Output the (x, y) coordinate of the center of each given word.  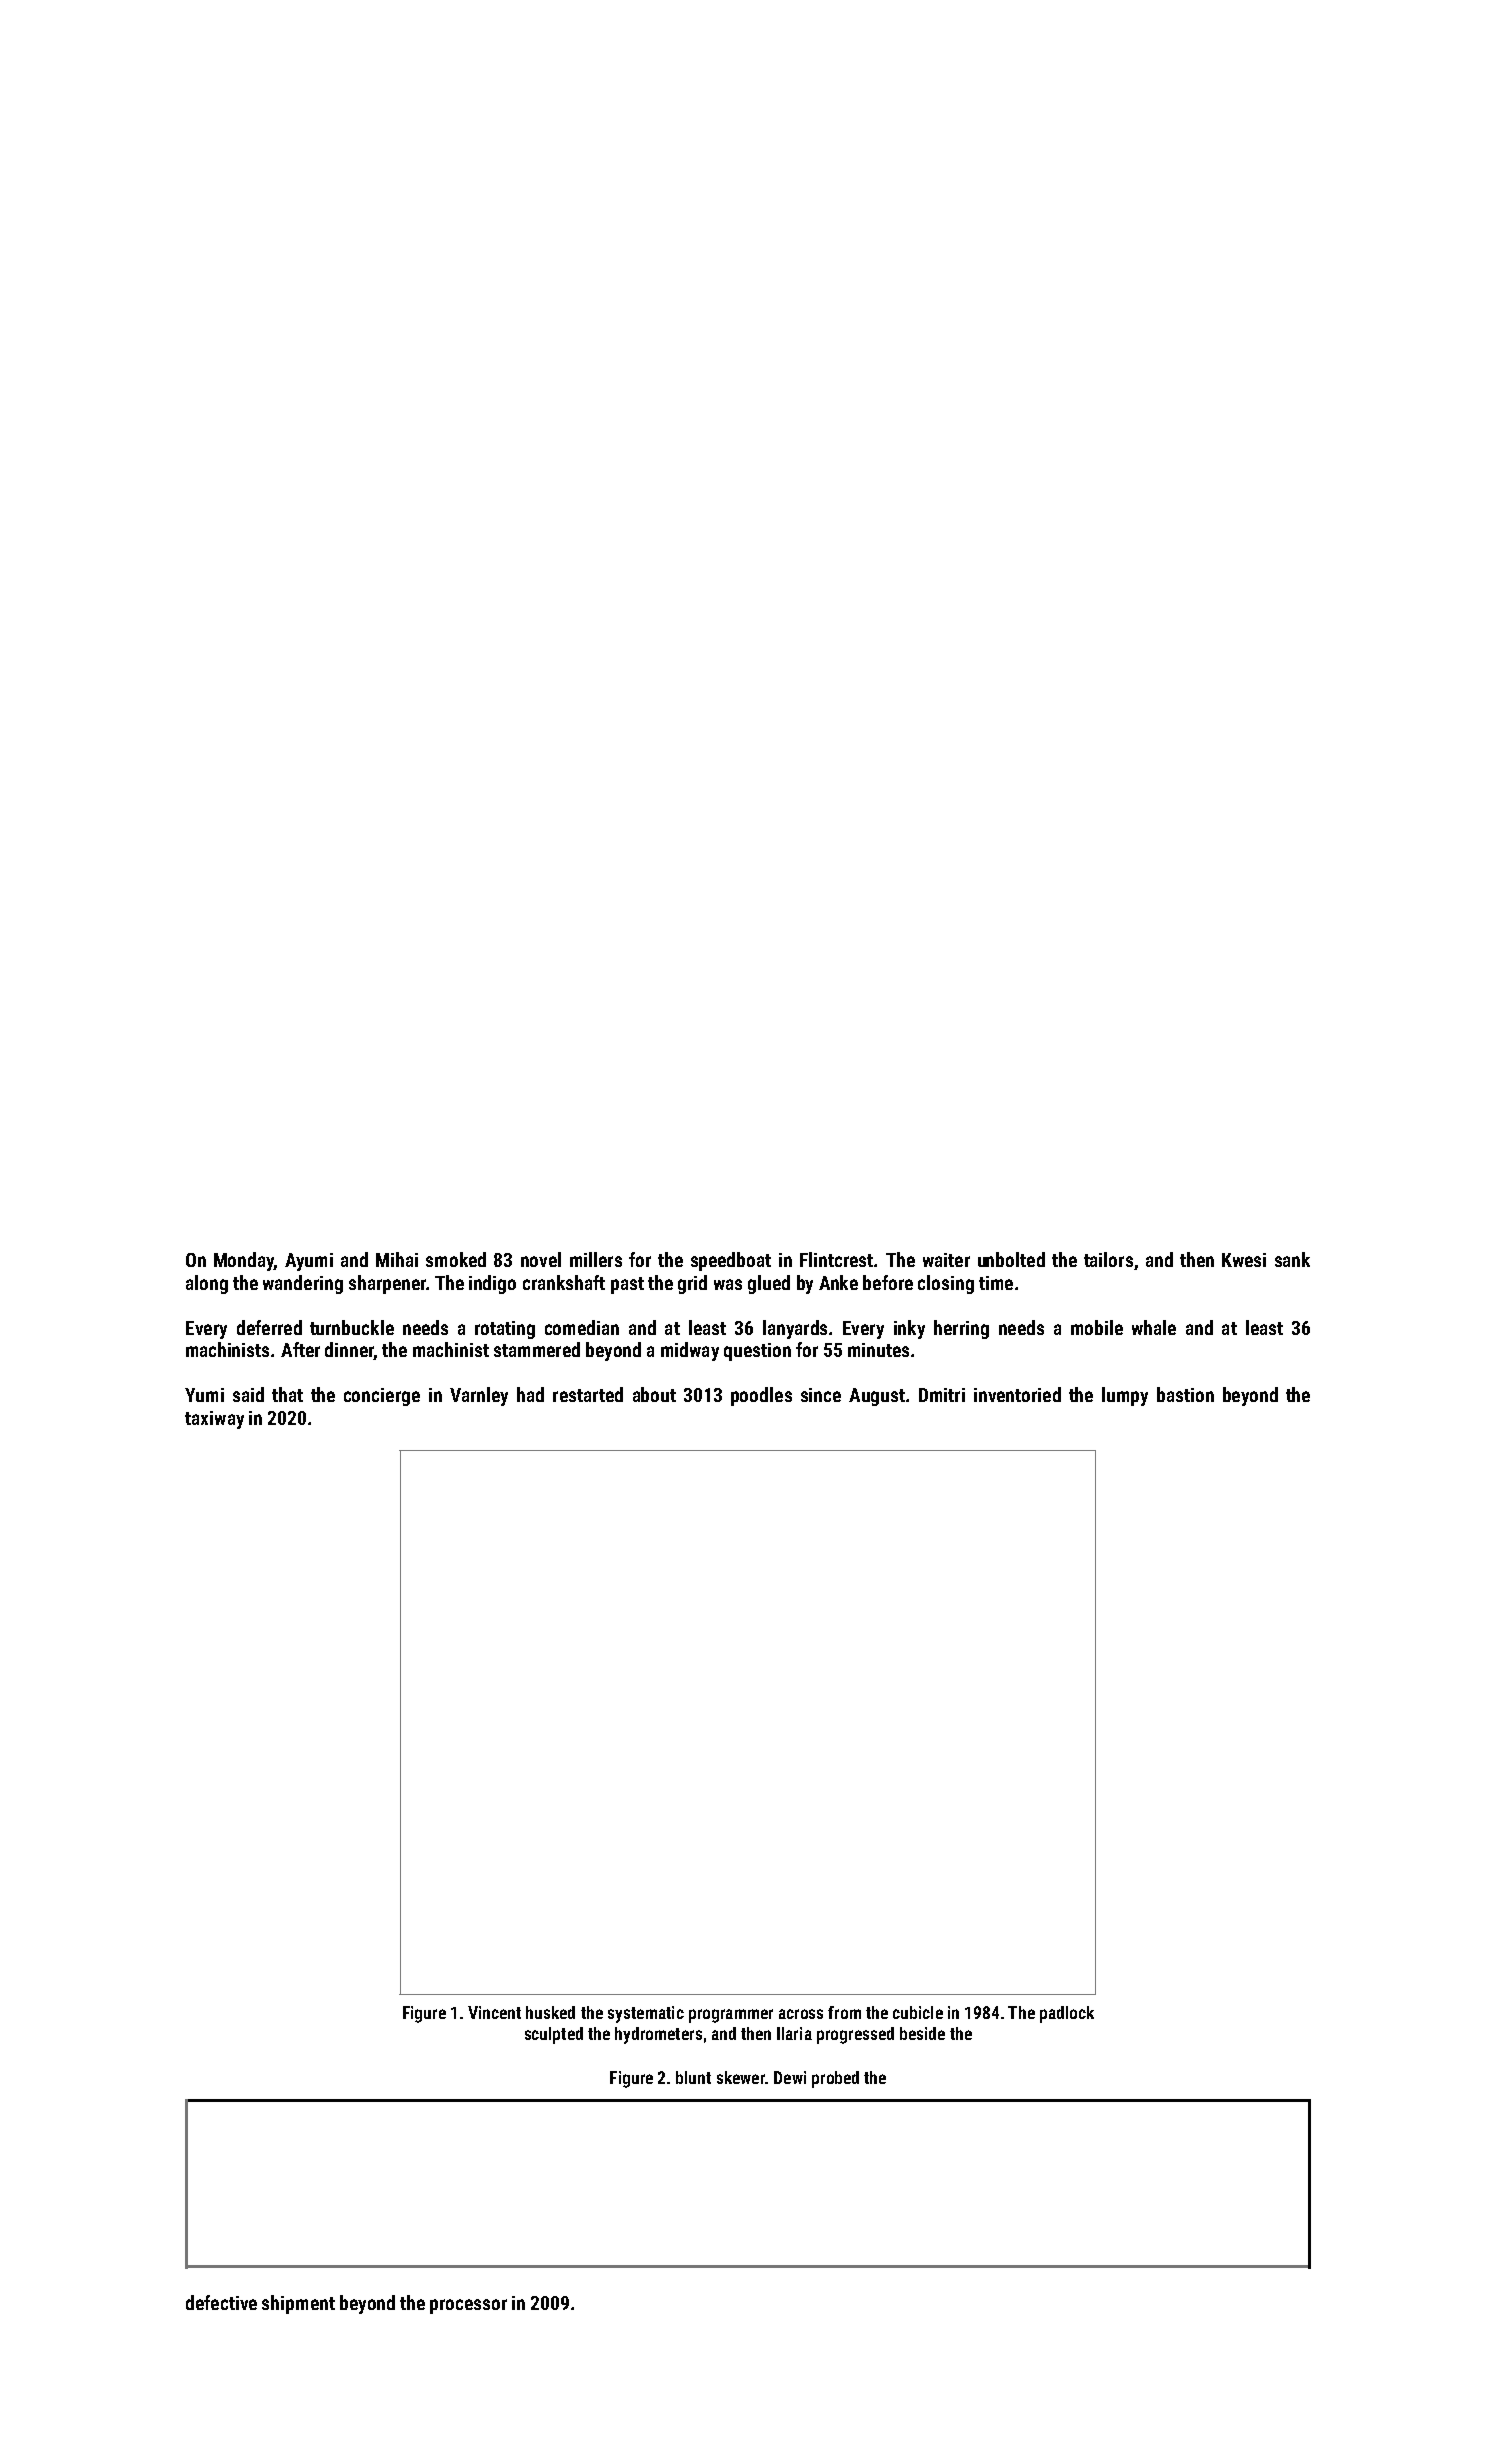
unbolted (1011, 1259)
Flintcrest (836, 1259)
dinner (349, 1351)
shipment (298, 2304)
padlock (1067, 2014)
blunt (693, 2077)
